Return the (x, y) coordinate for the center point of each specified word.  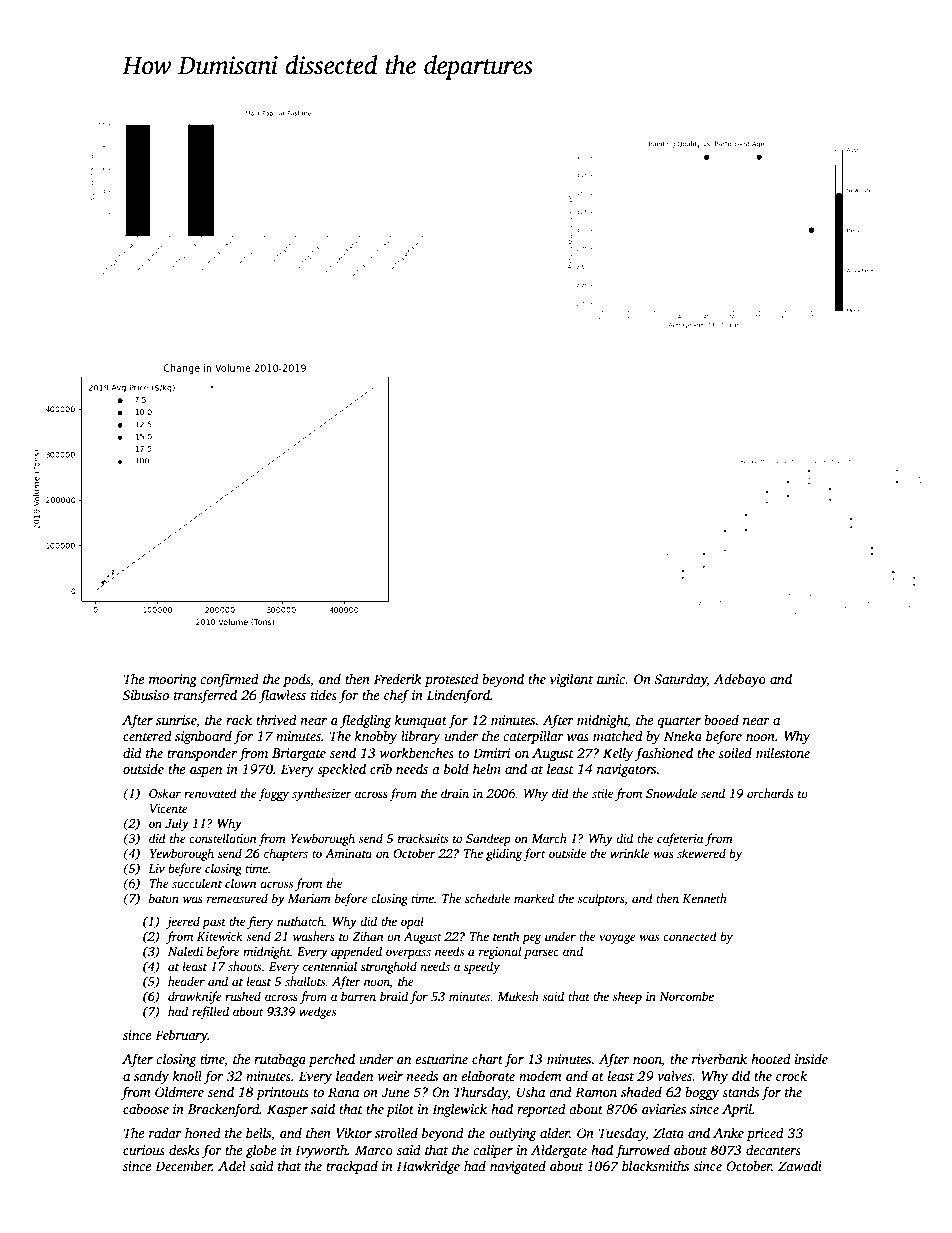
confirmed (229, 680)
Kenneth (704, 898)
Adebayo (740, 680)
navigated (518, 1167)
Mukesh (518, 996)
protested (452, 680)
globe (261, 1151)
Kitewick (220, 936)
